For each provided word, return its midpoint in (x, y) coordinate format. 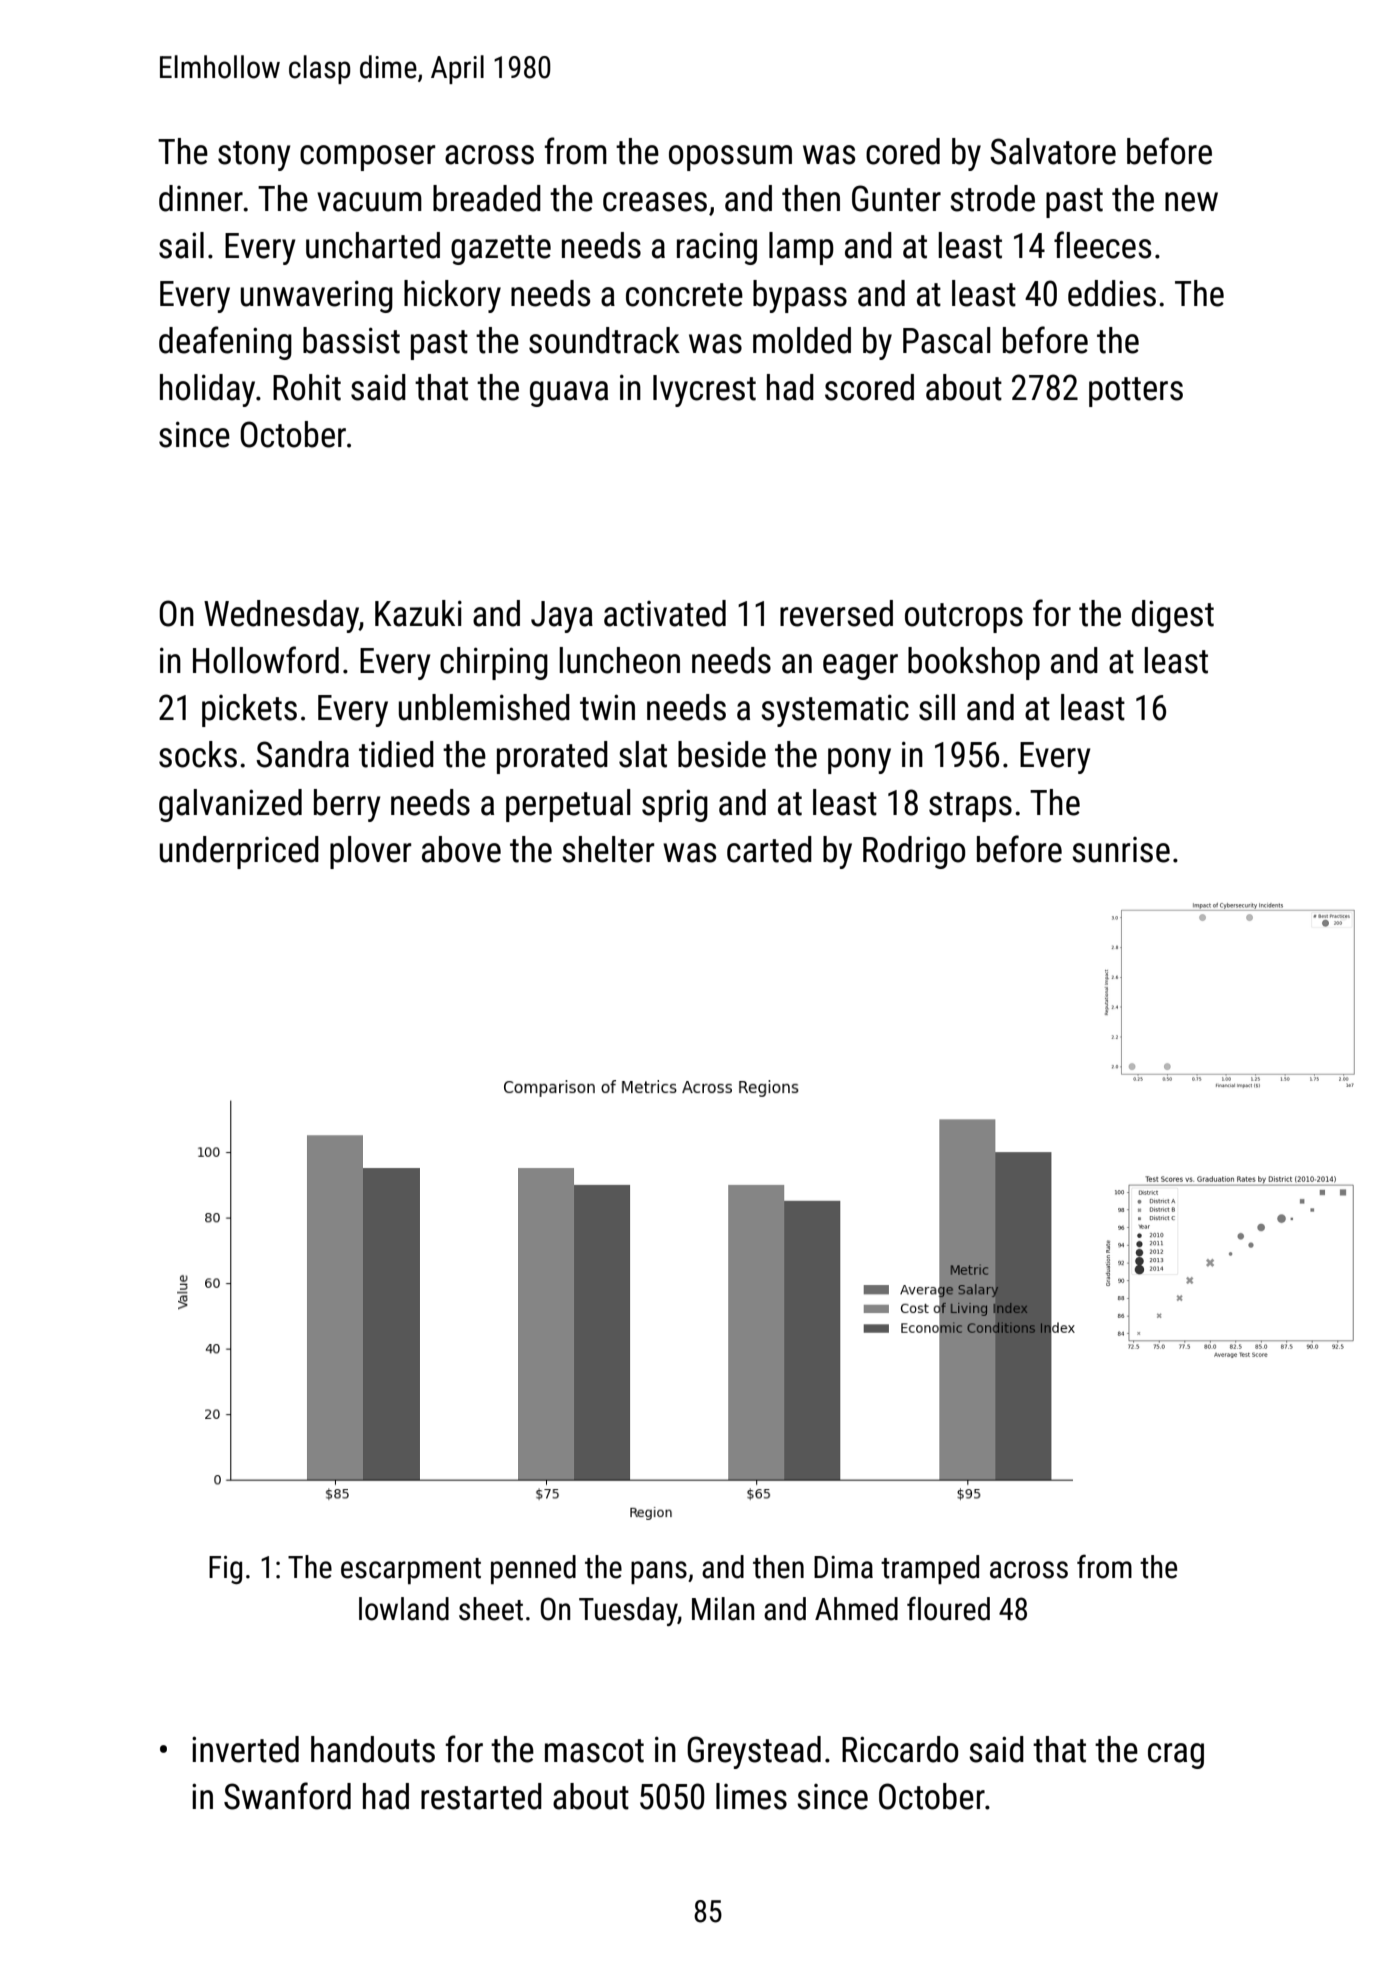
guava (569, 394)
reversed (836, 613)
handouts (373, 1749)
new (1191, 202)
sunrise (1121, 850)
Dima (843, 1567)
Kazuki (418, 613)
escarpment (411, 1571)
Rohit (307, 387)
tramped (930, 1569)
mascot (594, 1751)
